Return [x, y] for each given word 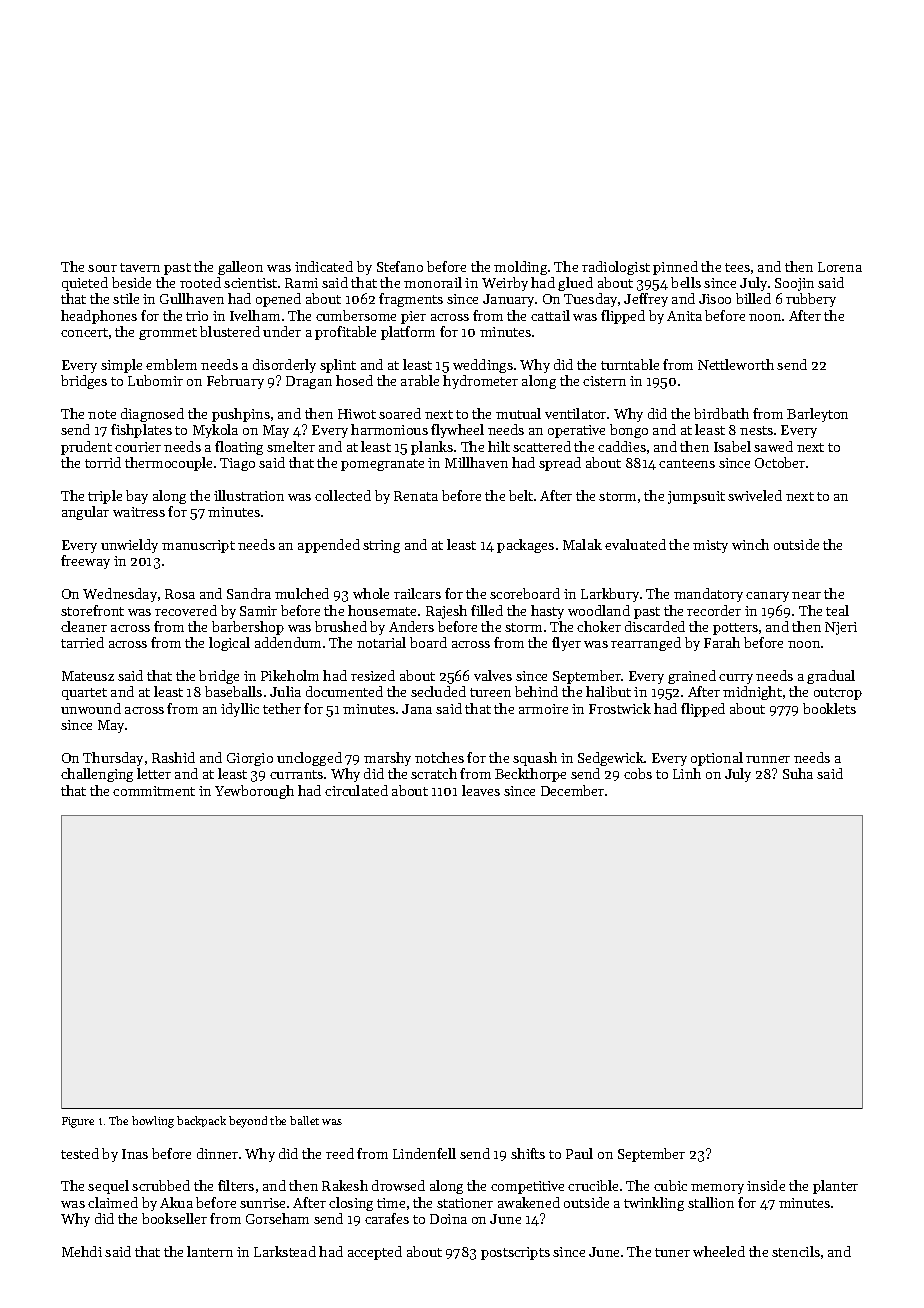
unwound [91, 708]
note [102, 414]
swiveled [755, 495]
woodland [599, 610]
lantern [210, 1251]
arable [420, 380]
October [780, 462]
